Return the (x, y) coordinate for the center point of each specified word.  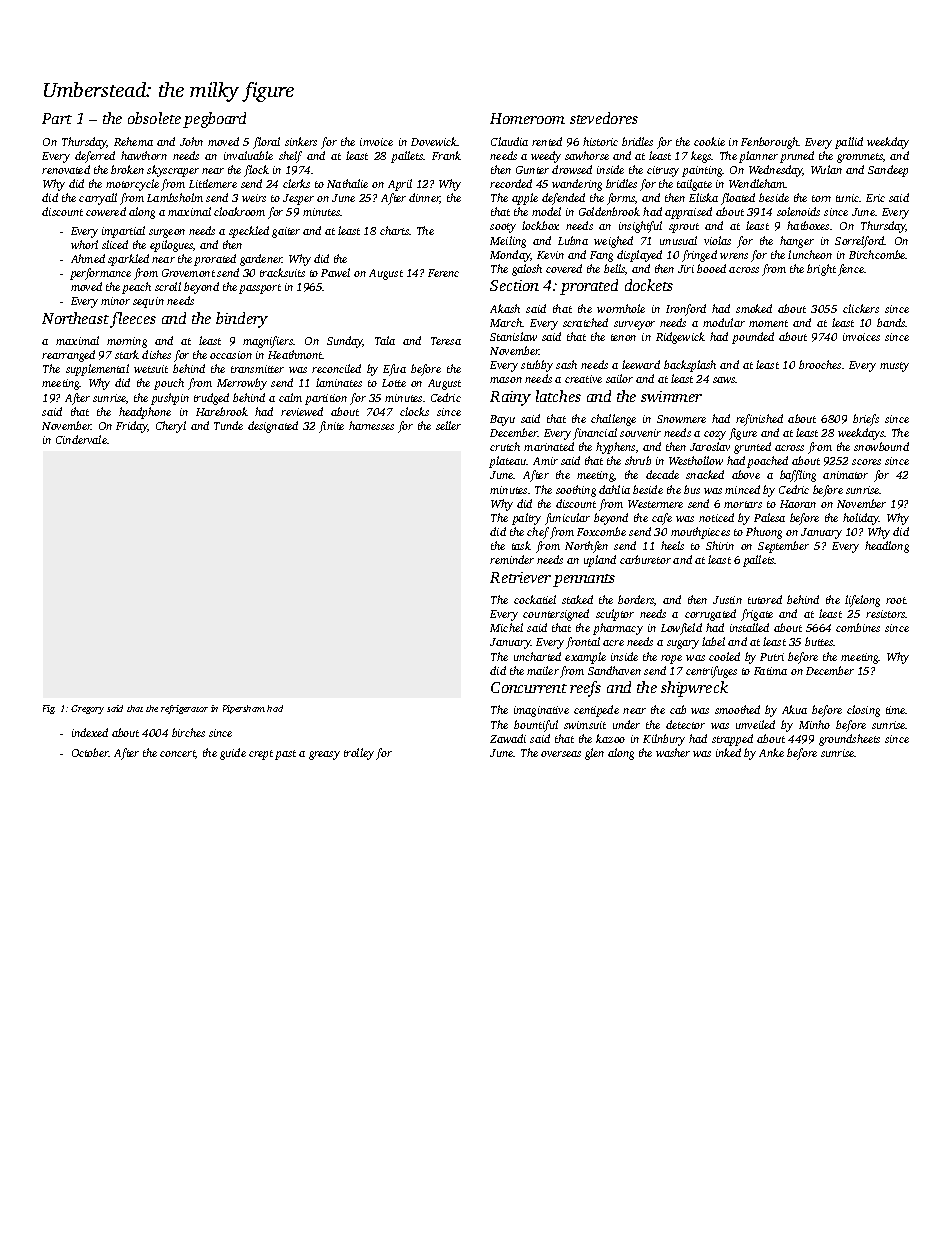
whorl (84, 244)
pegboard (214, 120)
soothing (576, 491)
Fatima (770, 671)
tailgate (694, 185)
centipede (596, 711)
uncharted (537, 656)
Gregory (87, 709)
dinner (424, 198)
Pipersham (244, 709)
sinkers (301, 141)
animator (845, 475)
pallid (849, 143)
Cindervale (81, 439)
